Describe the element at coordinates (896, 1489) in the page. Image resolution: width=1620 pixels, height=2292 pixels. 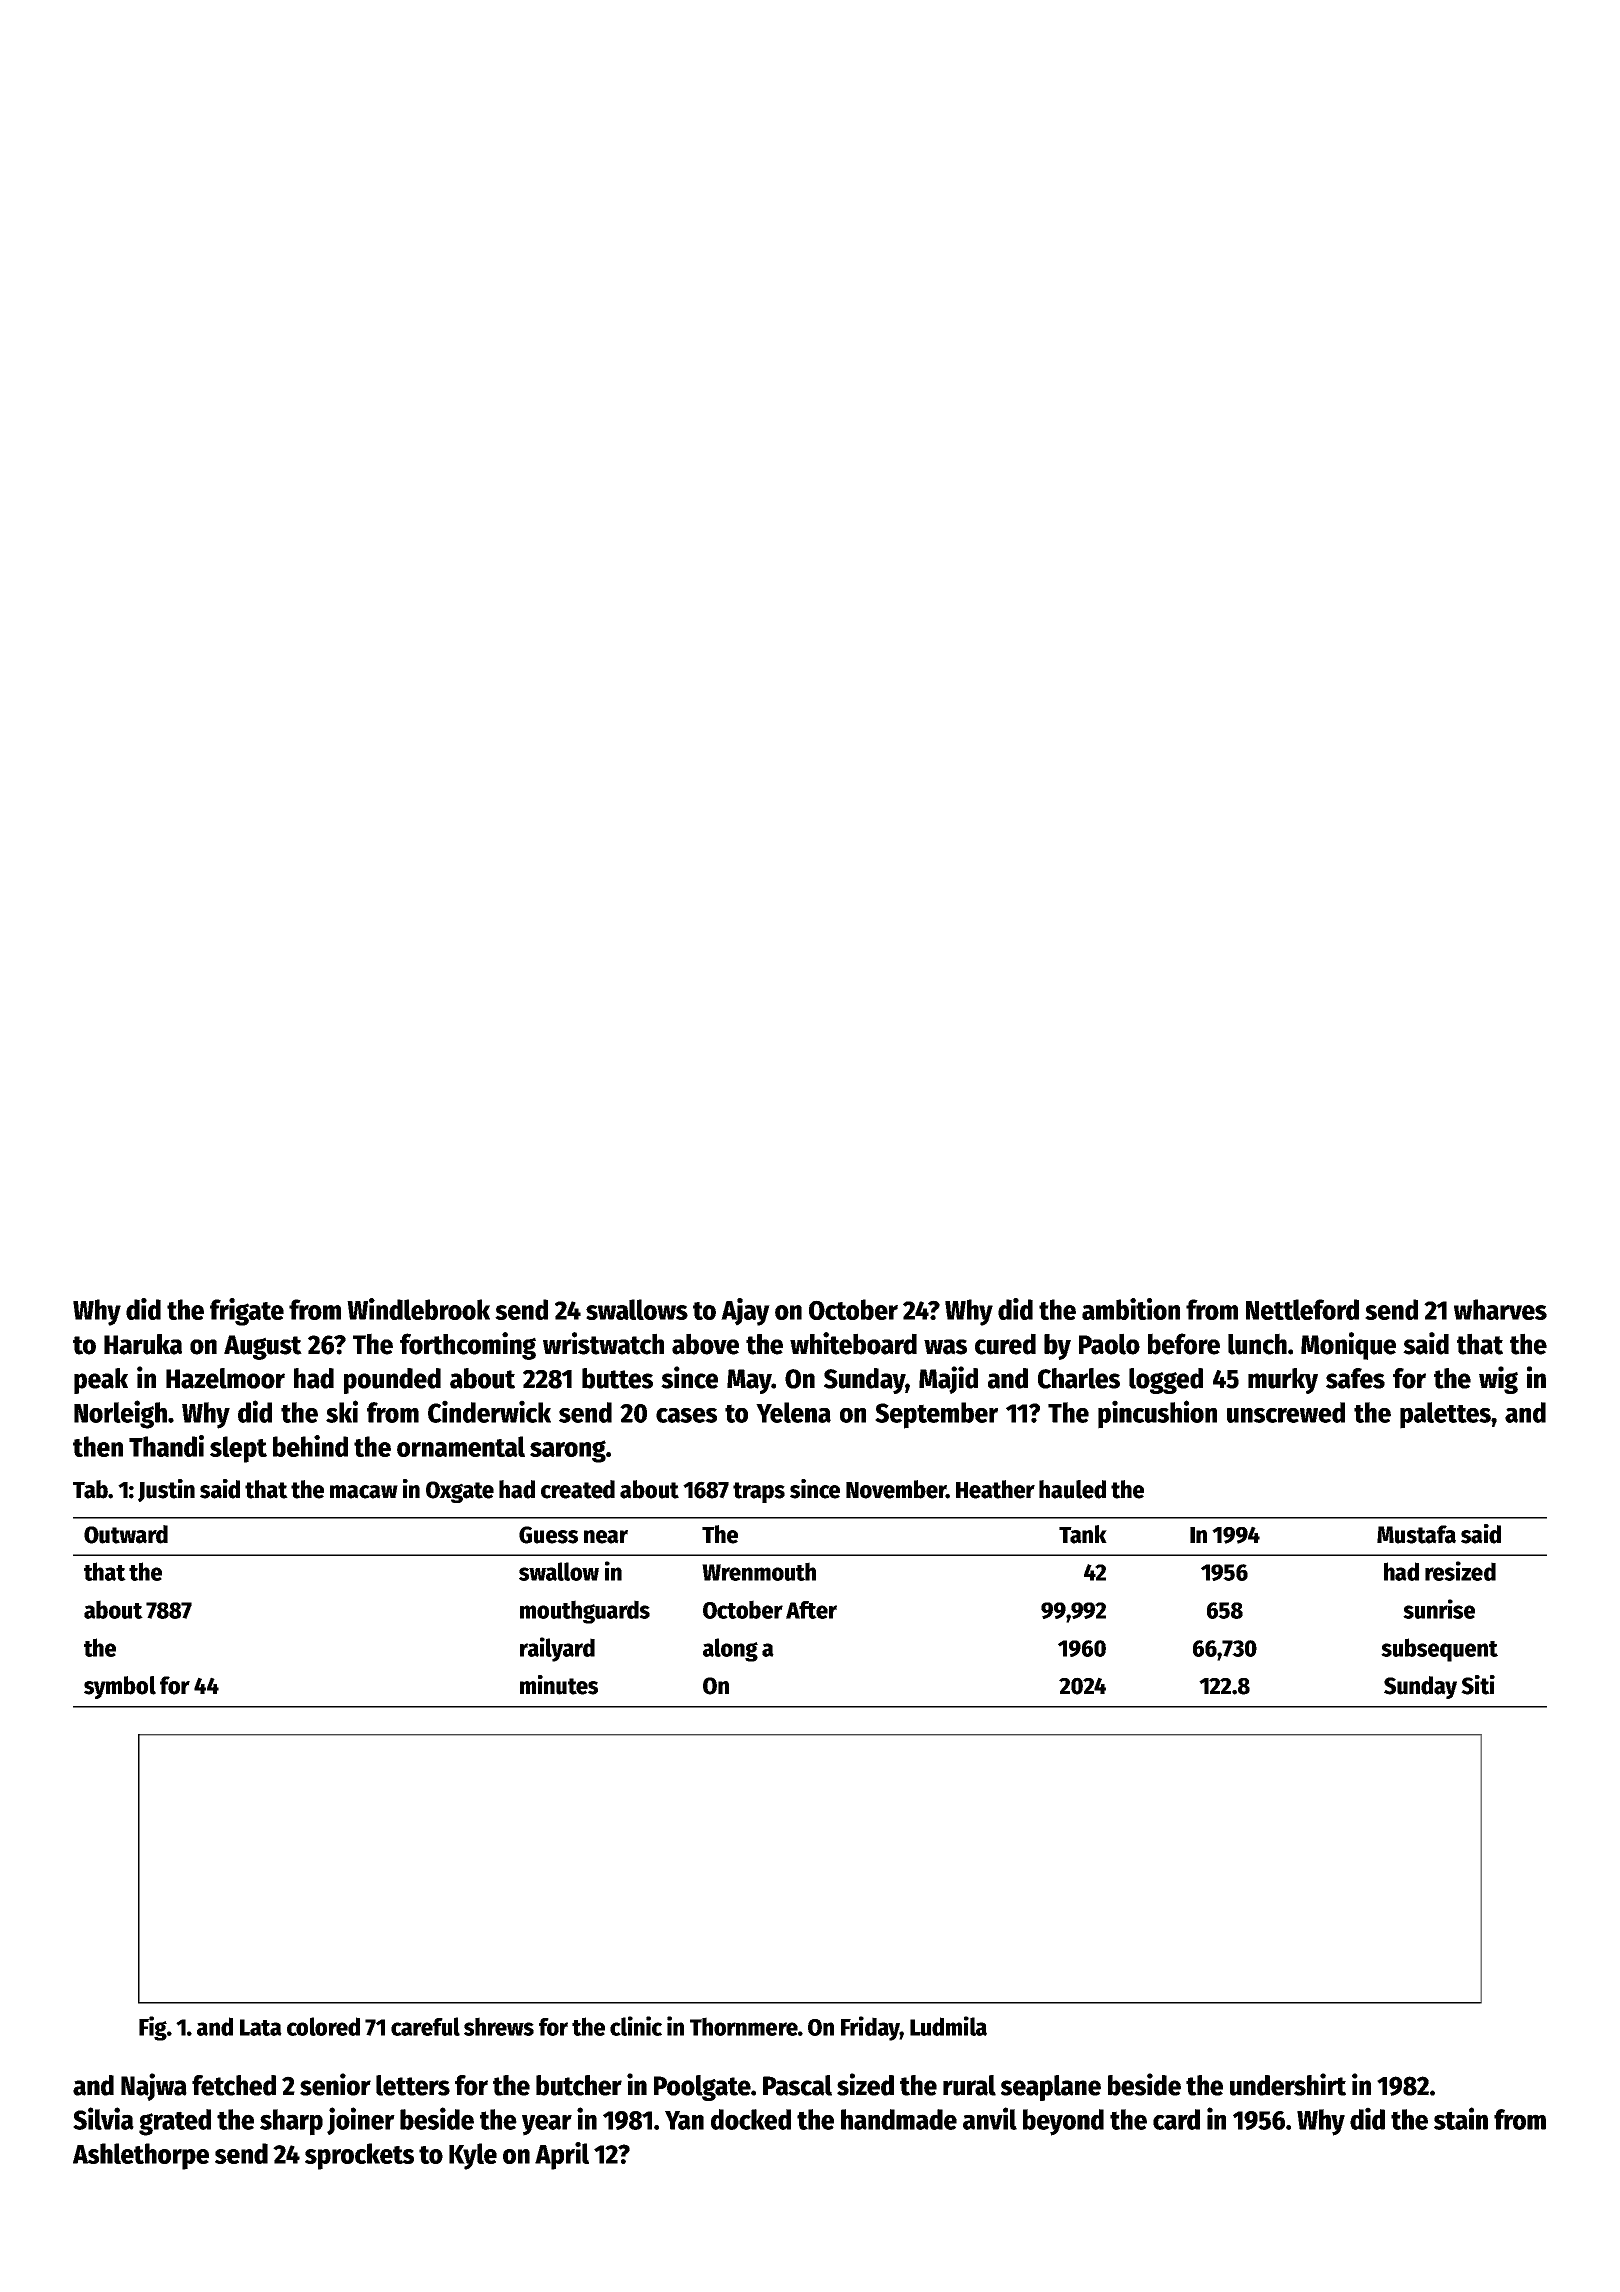
I see `November` at that location.
